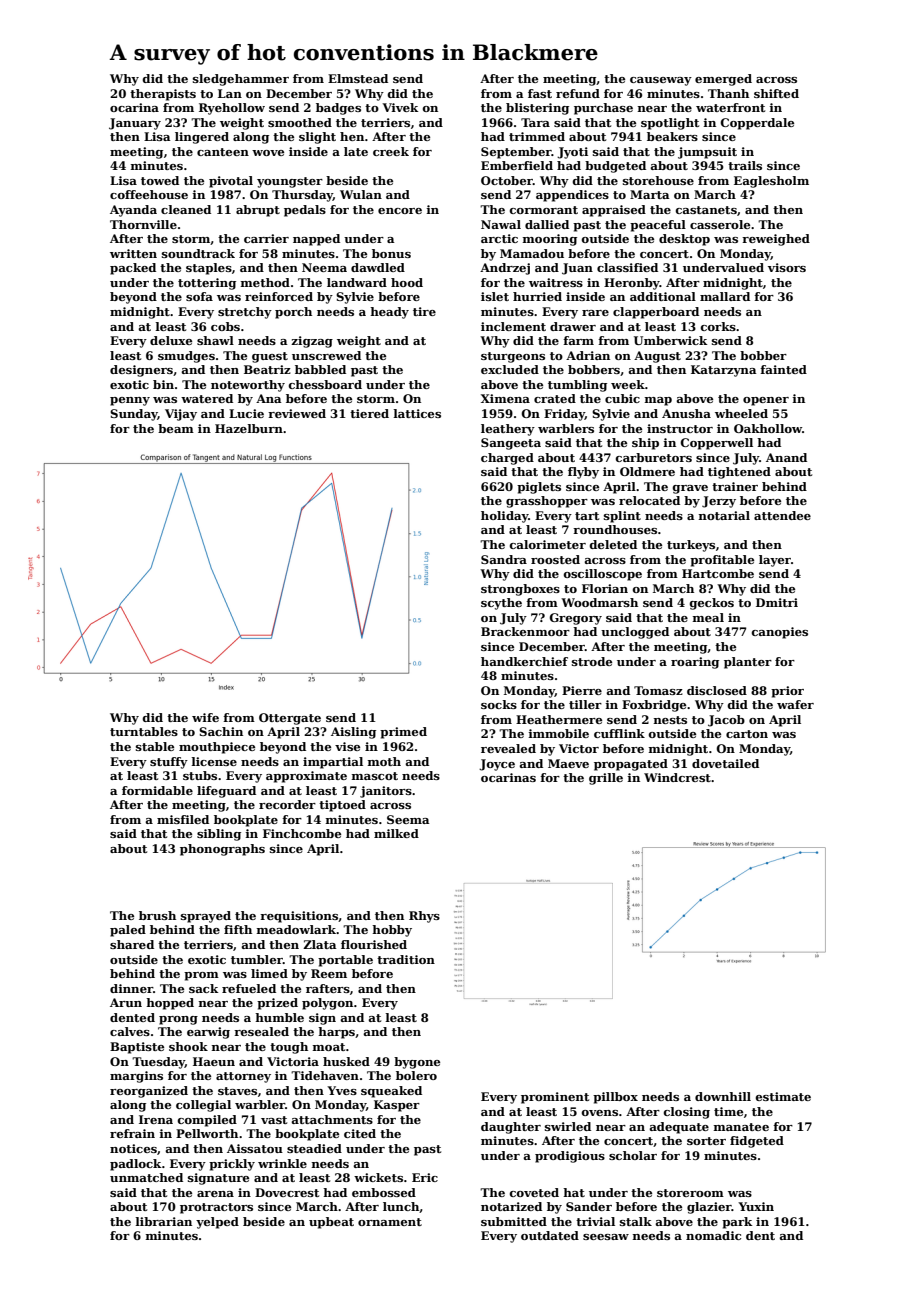 The image size is (924, 1308). I want to click on bolero, so click(416, 1075).
